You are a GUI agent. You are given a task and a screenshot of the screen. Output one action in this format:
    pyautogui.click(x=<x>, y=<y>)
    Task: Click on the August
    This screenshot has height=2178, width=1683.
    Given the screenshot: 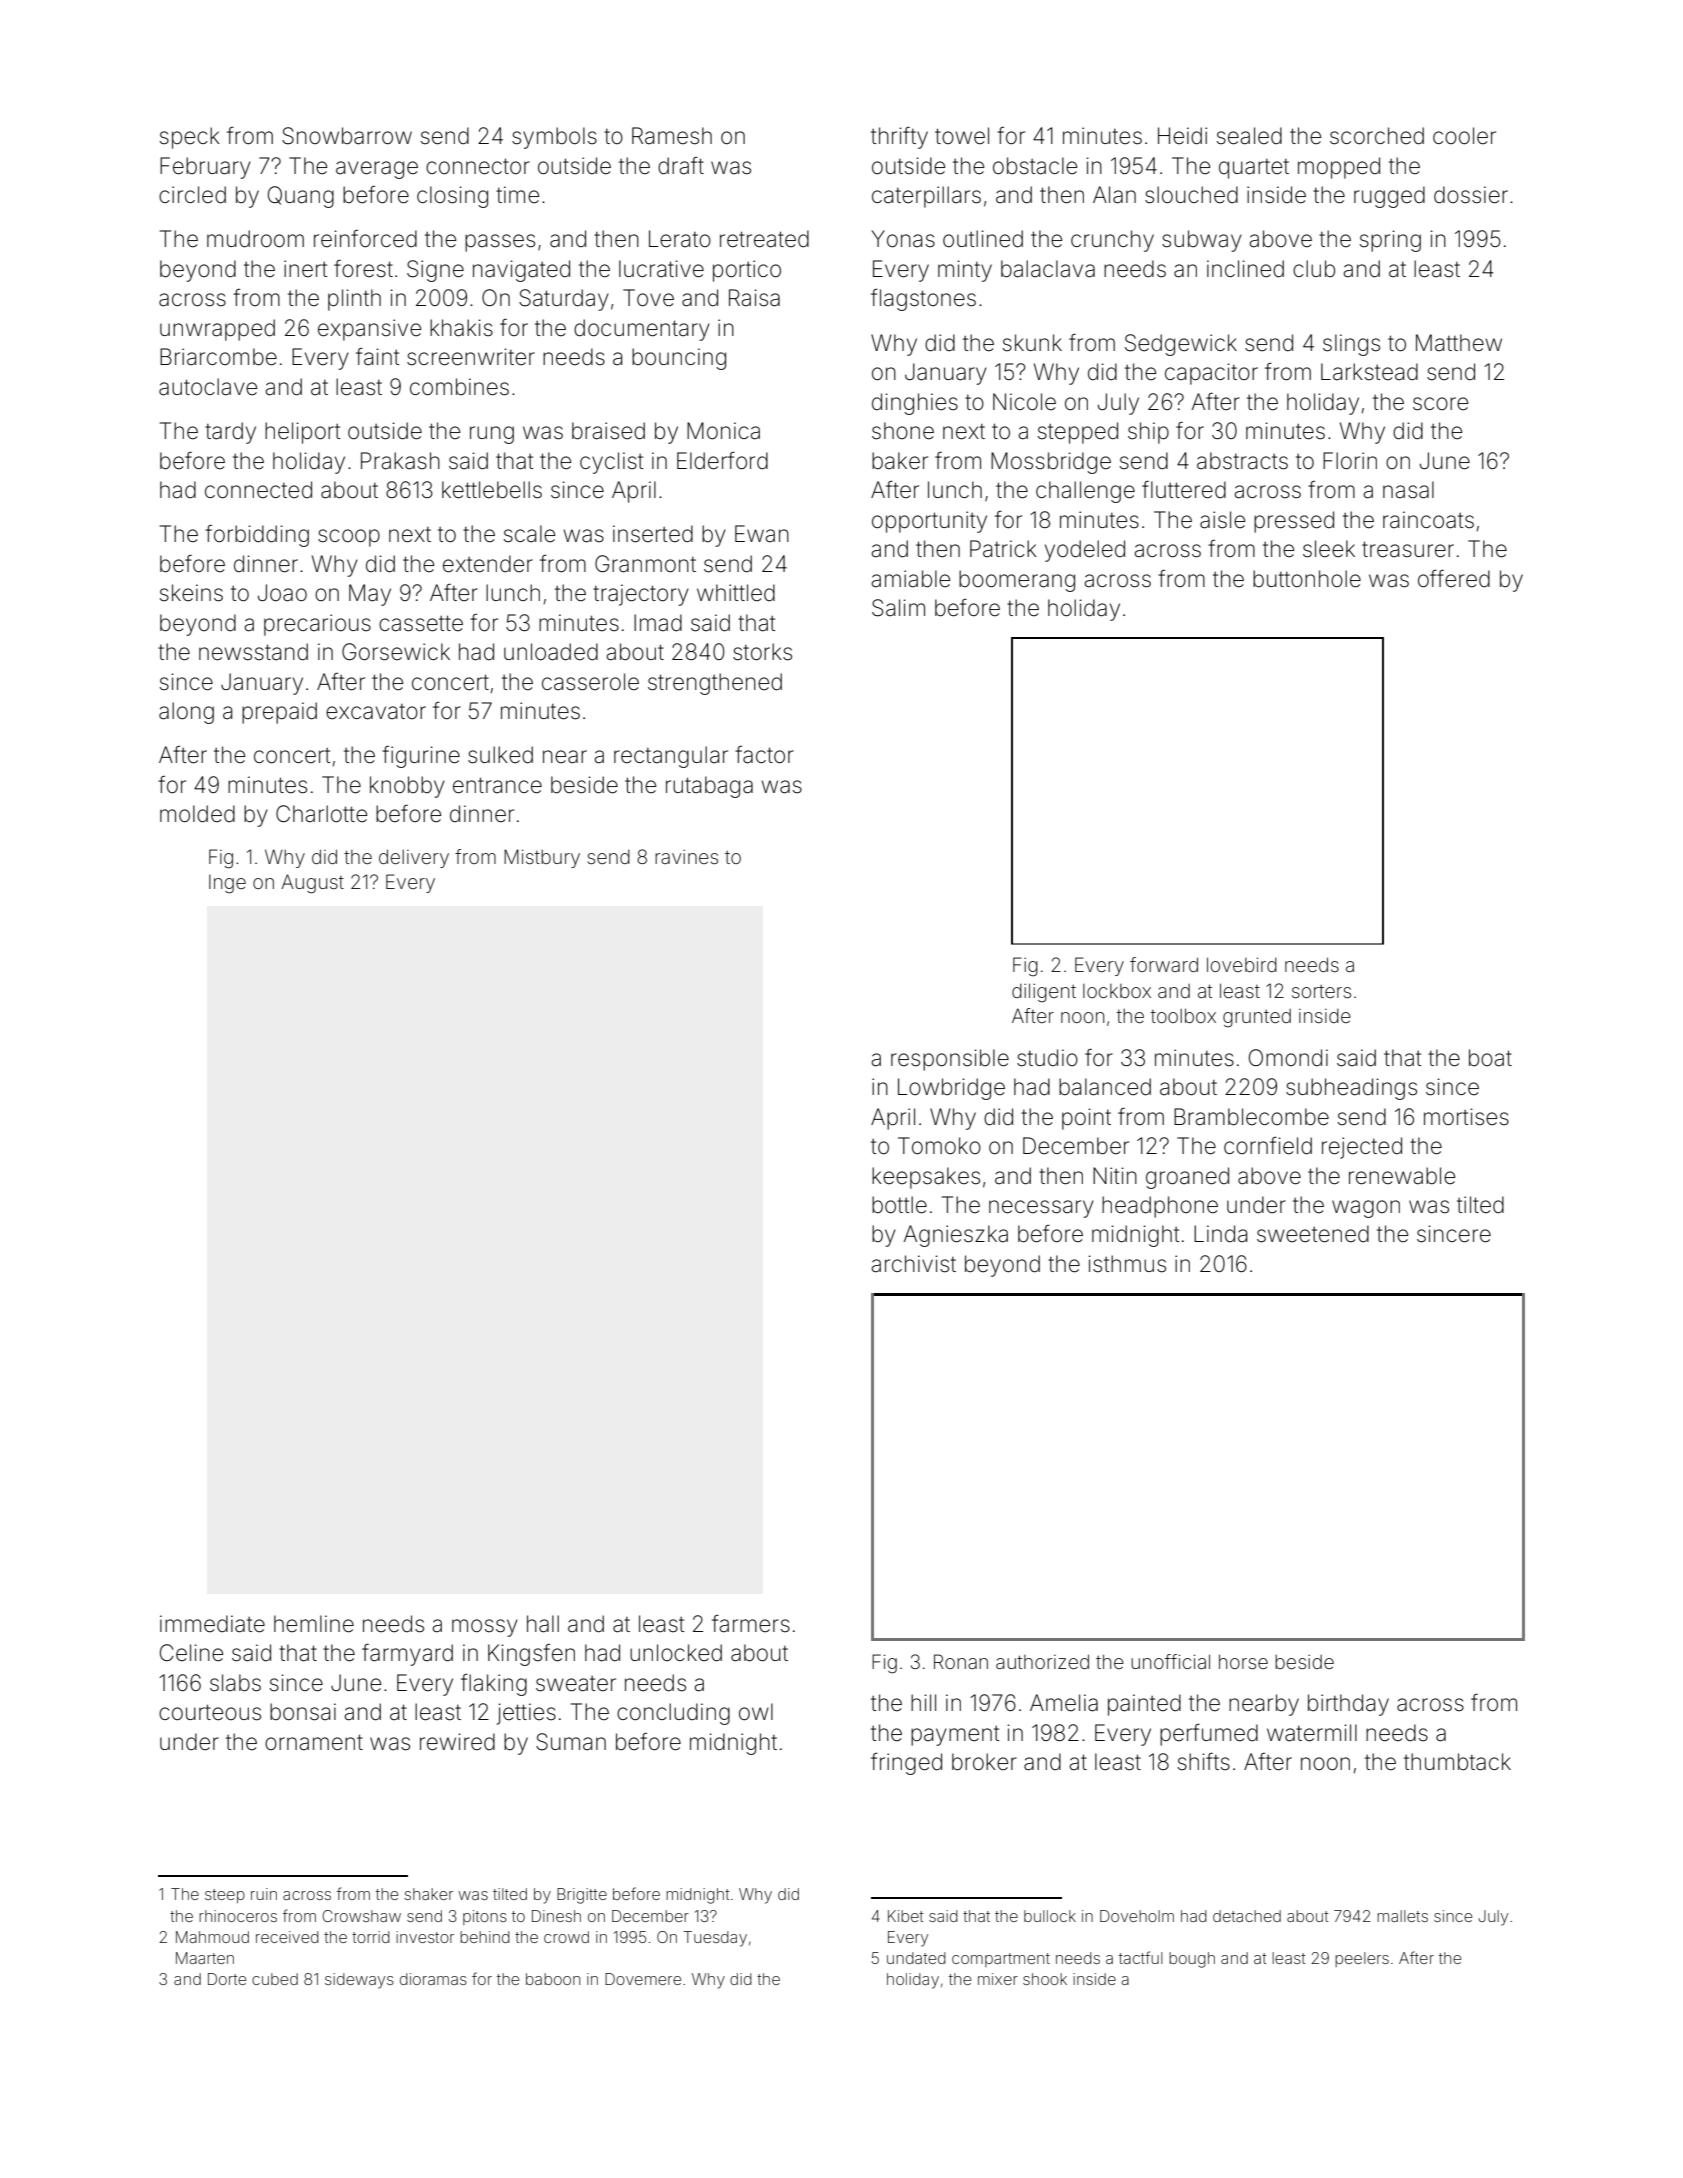 What is the action you would take?
    pyautogui.click(x=312, y=884)
